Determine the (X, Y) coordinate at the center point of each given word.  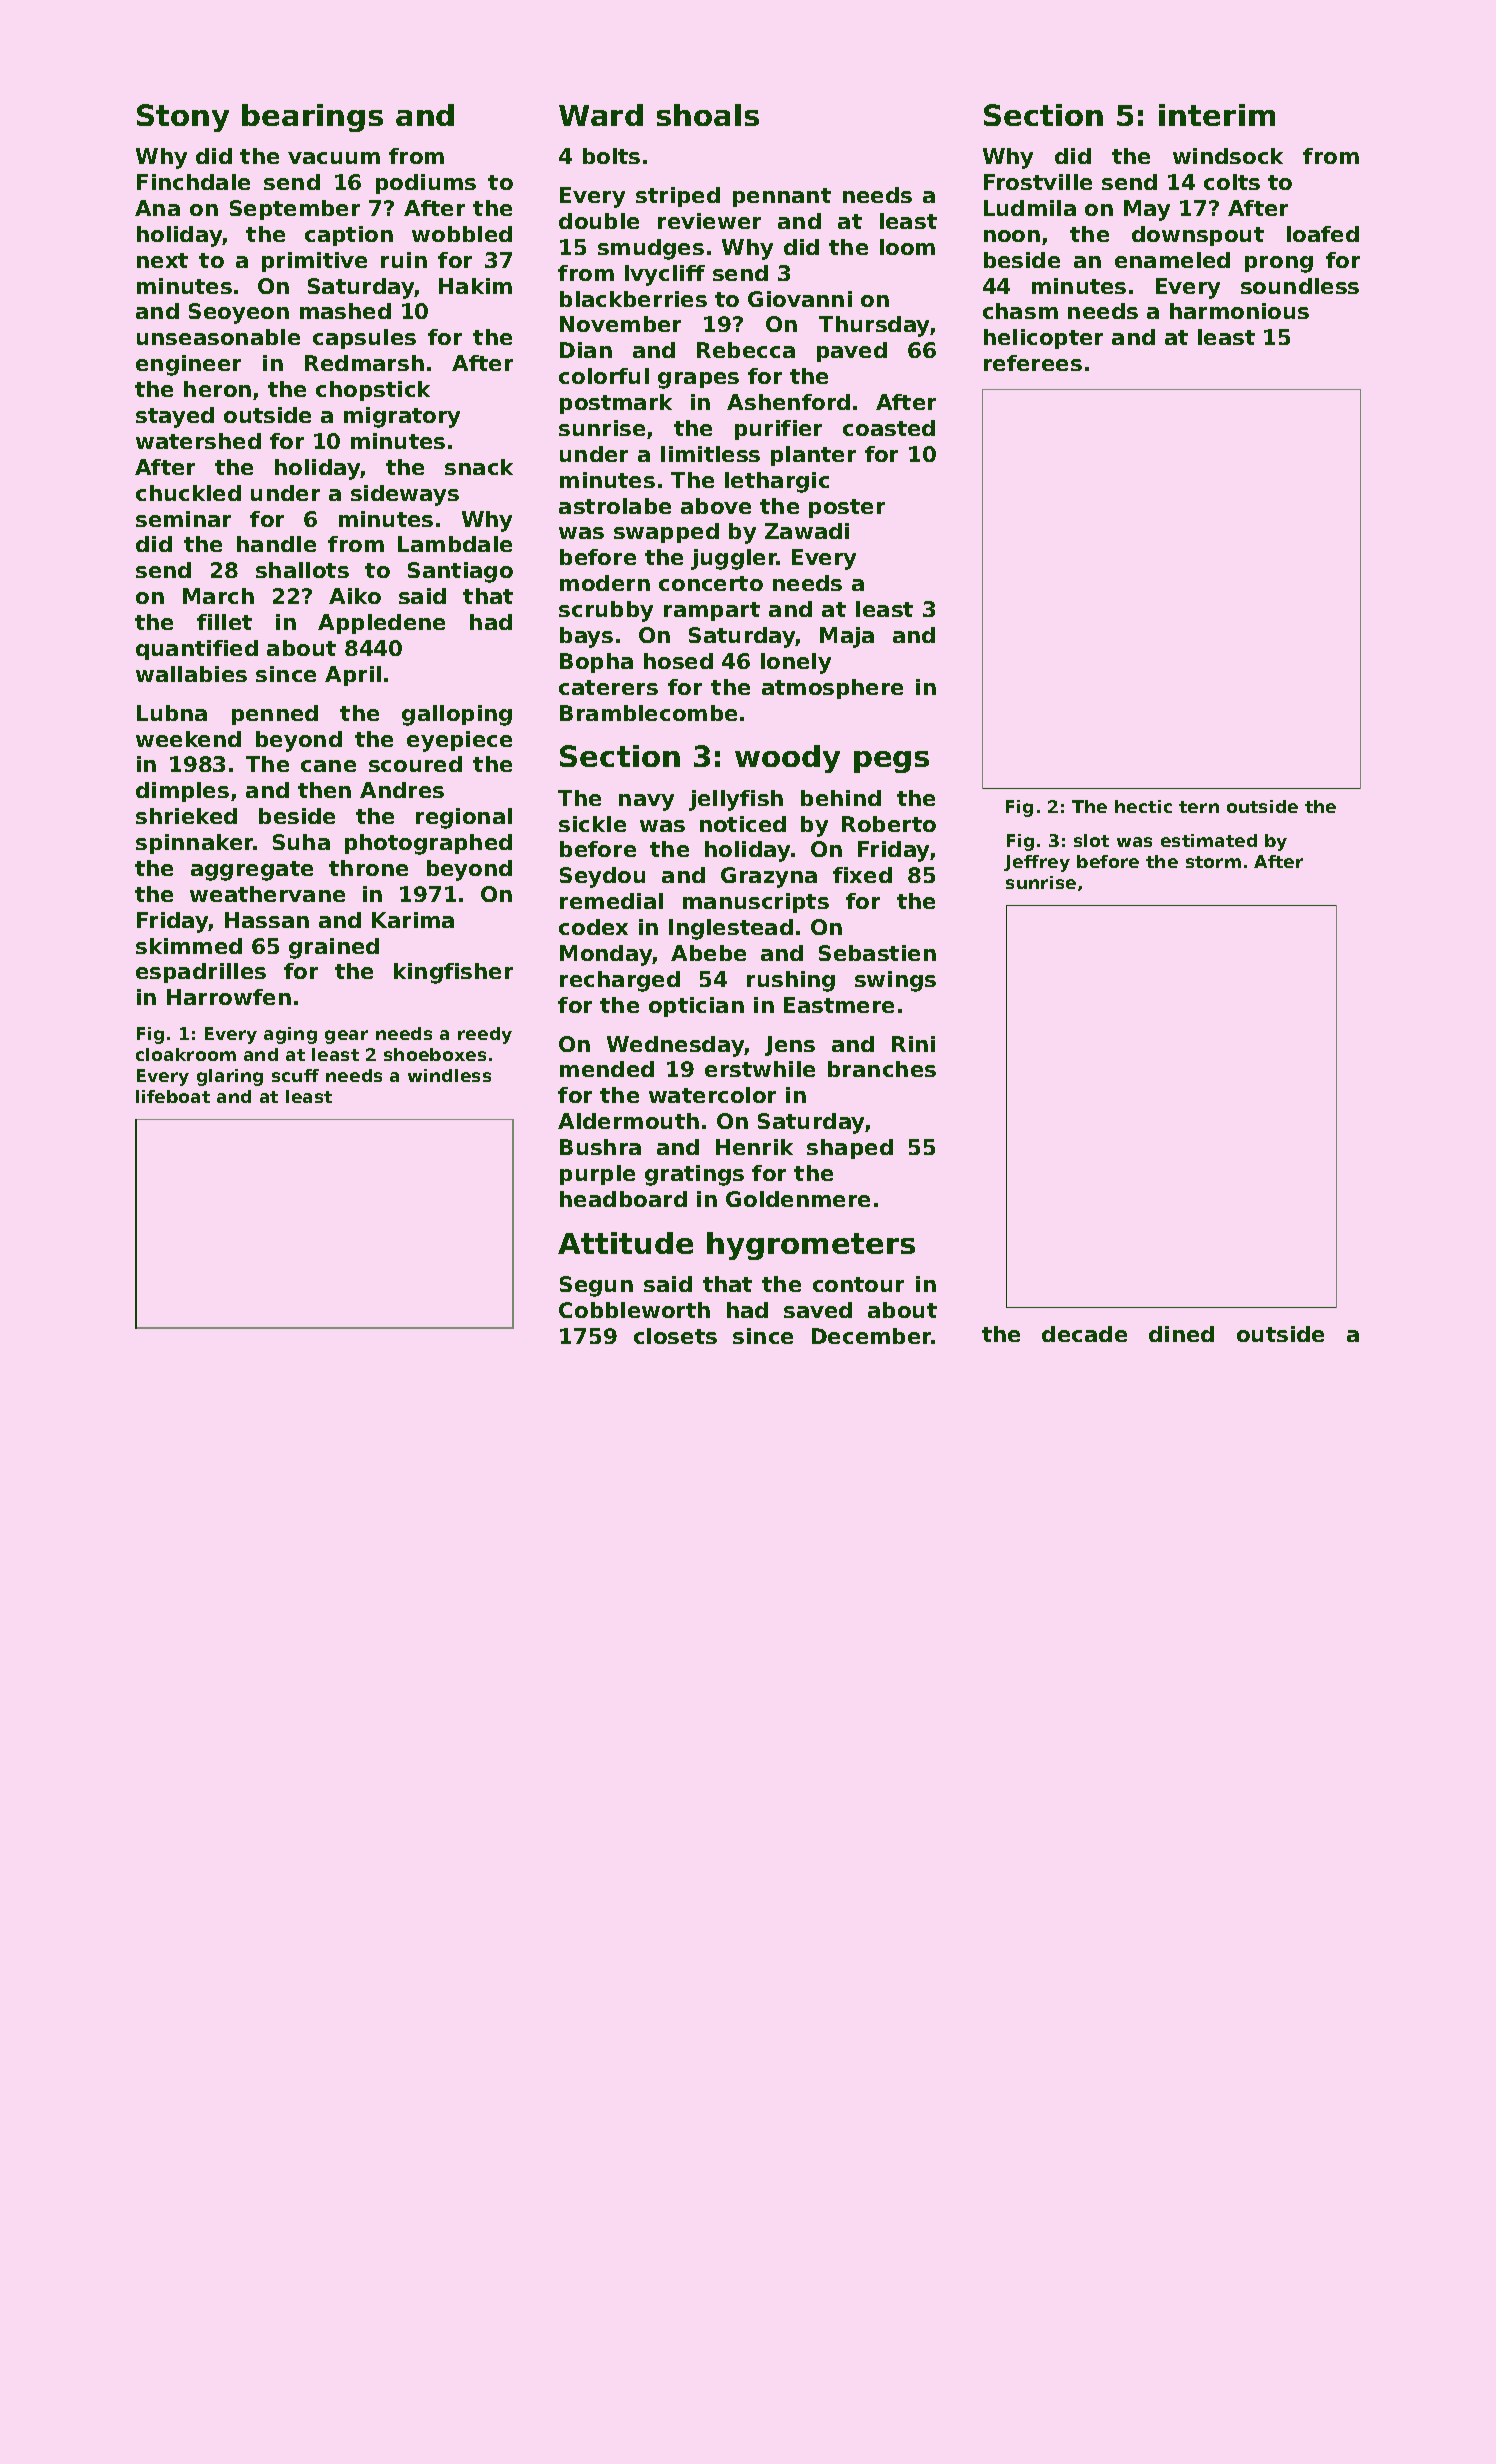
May (1147, 210)
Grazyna (769, 877)
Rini (913, 1044)
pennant (782, 197)
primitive (314, 262)
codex (593, 927)
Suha (301, 842)
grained (334, 948)
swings (895, 981)
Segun (596, 1286)
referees (1033, 363)
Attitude (625, 1243)
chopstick (373, 391)
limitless (710, 454)
